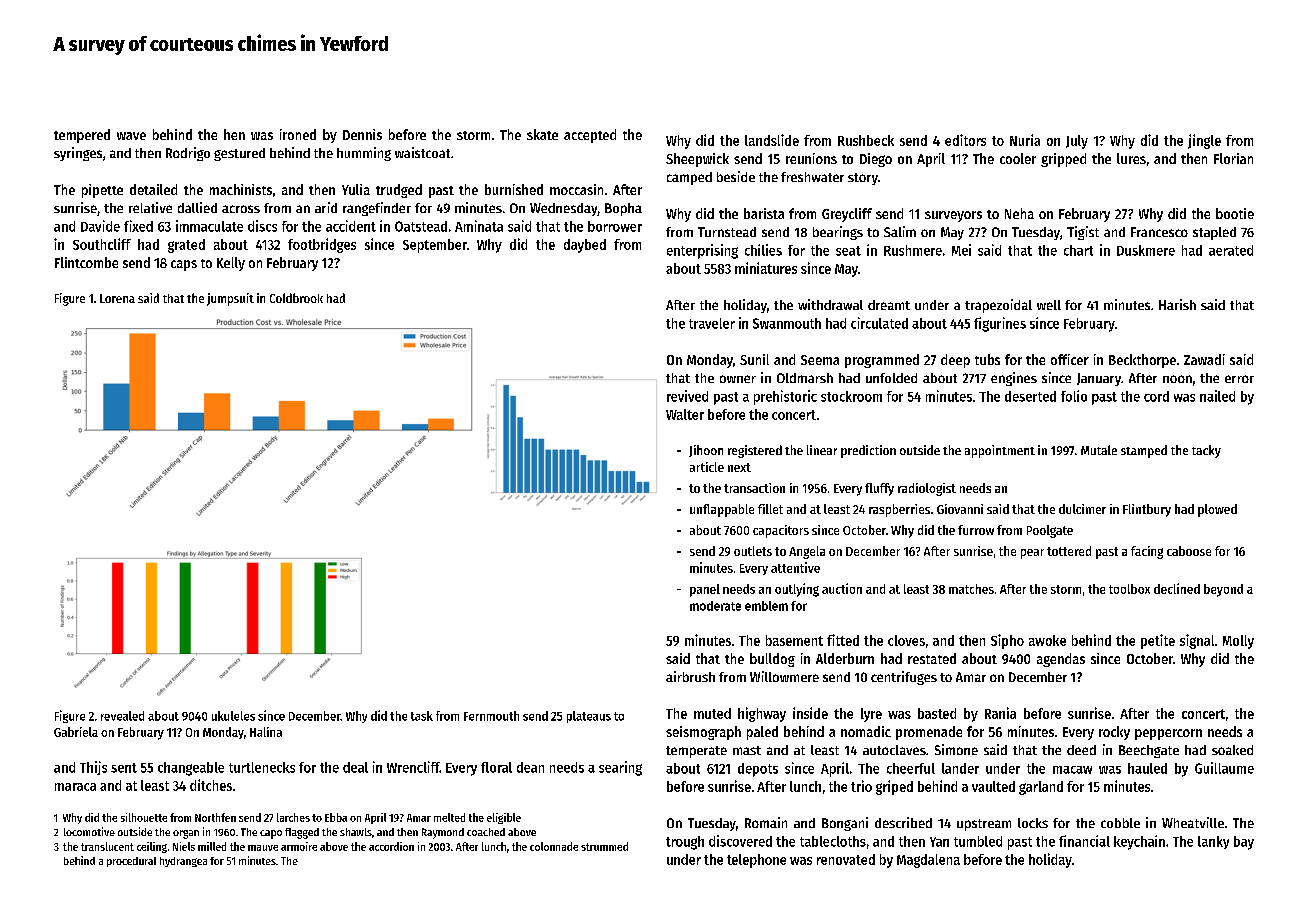 The width and height of the document is (1308, 924). I want to click on declined, so click(1177, 588).
